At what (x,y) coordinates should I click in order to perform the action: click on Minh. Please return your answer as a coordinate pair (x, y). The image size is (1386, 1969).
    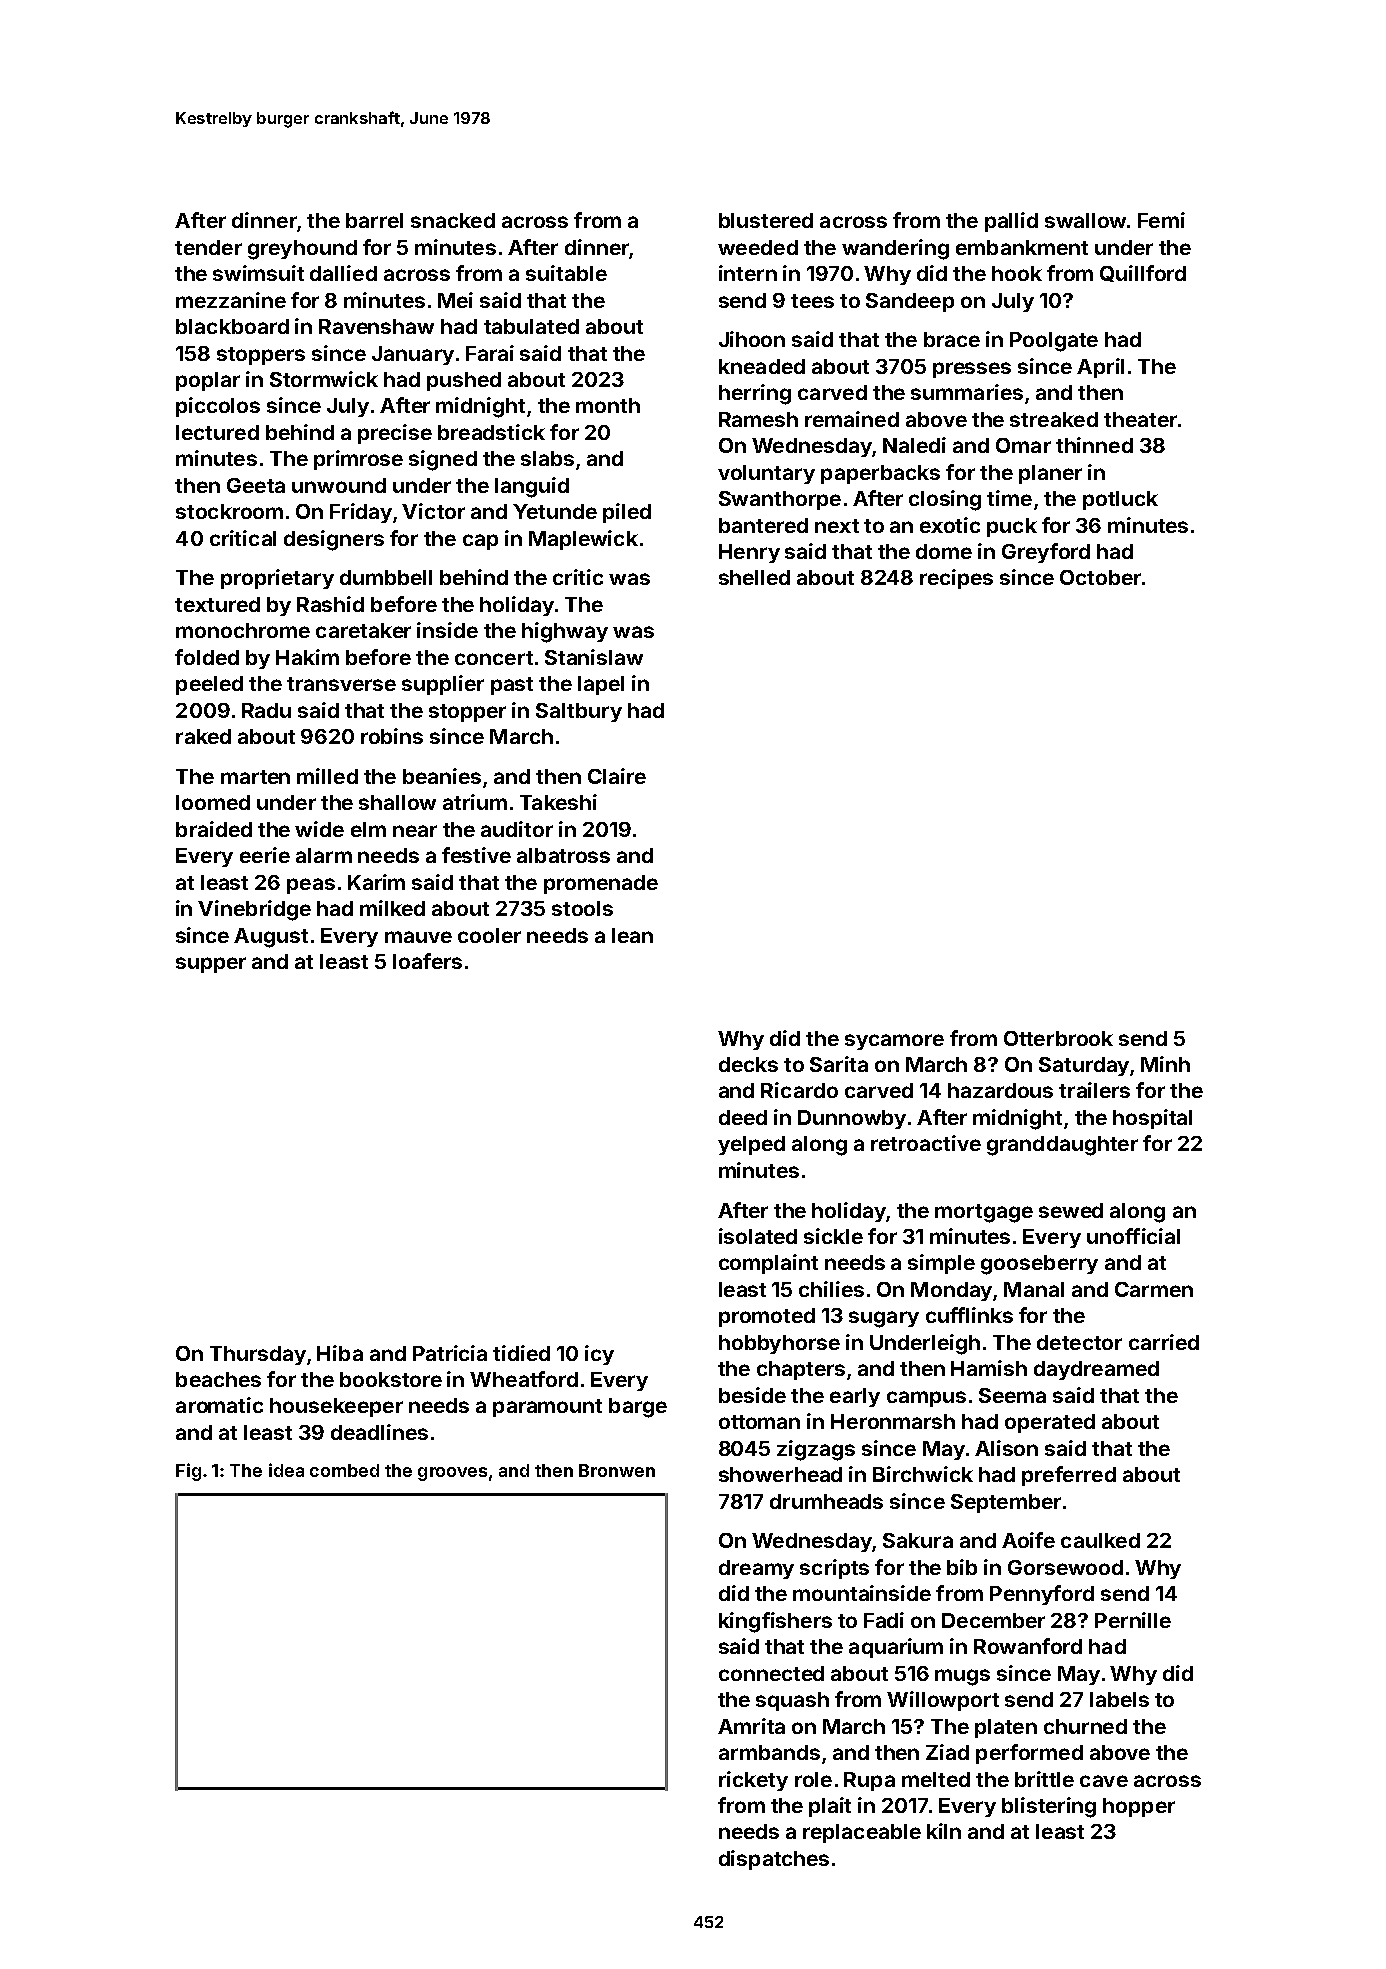
    Looking at the image, I should click on (1165, 1064).
